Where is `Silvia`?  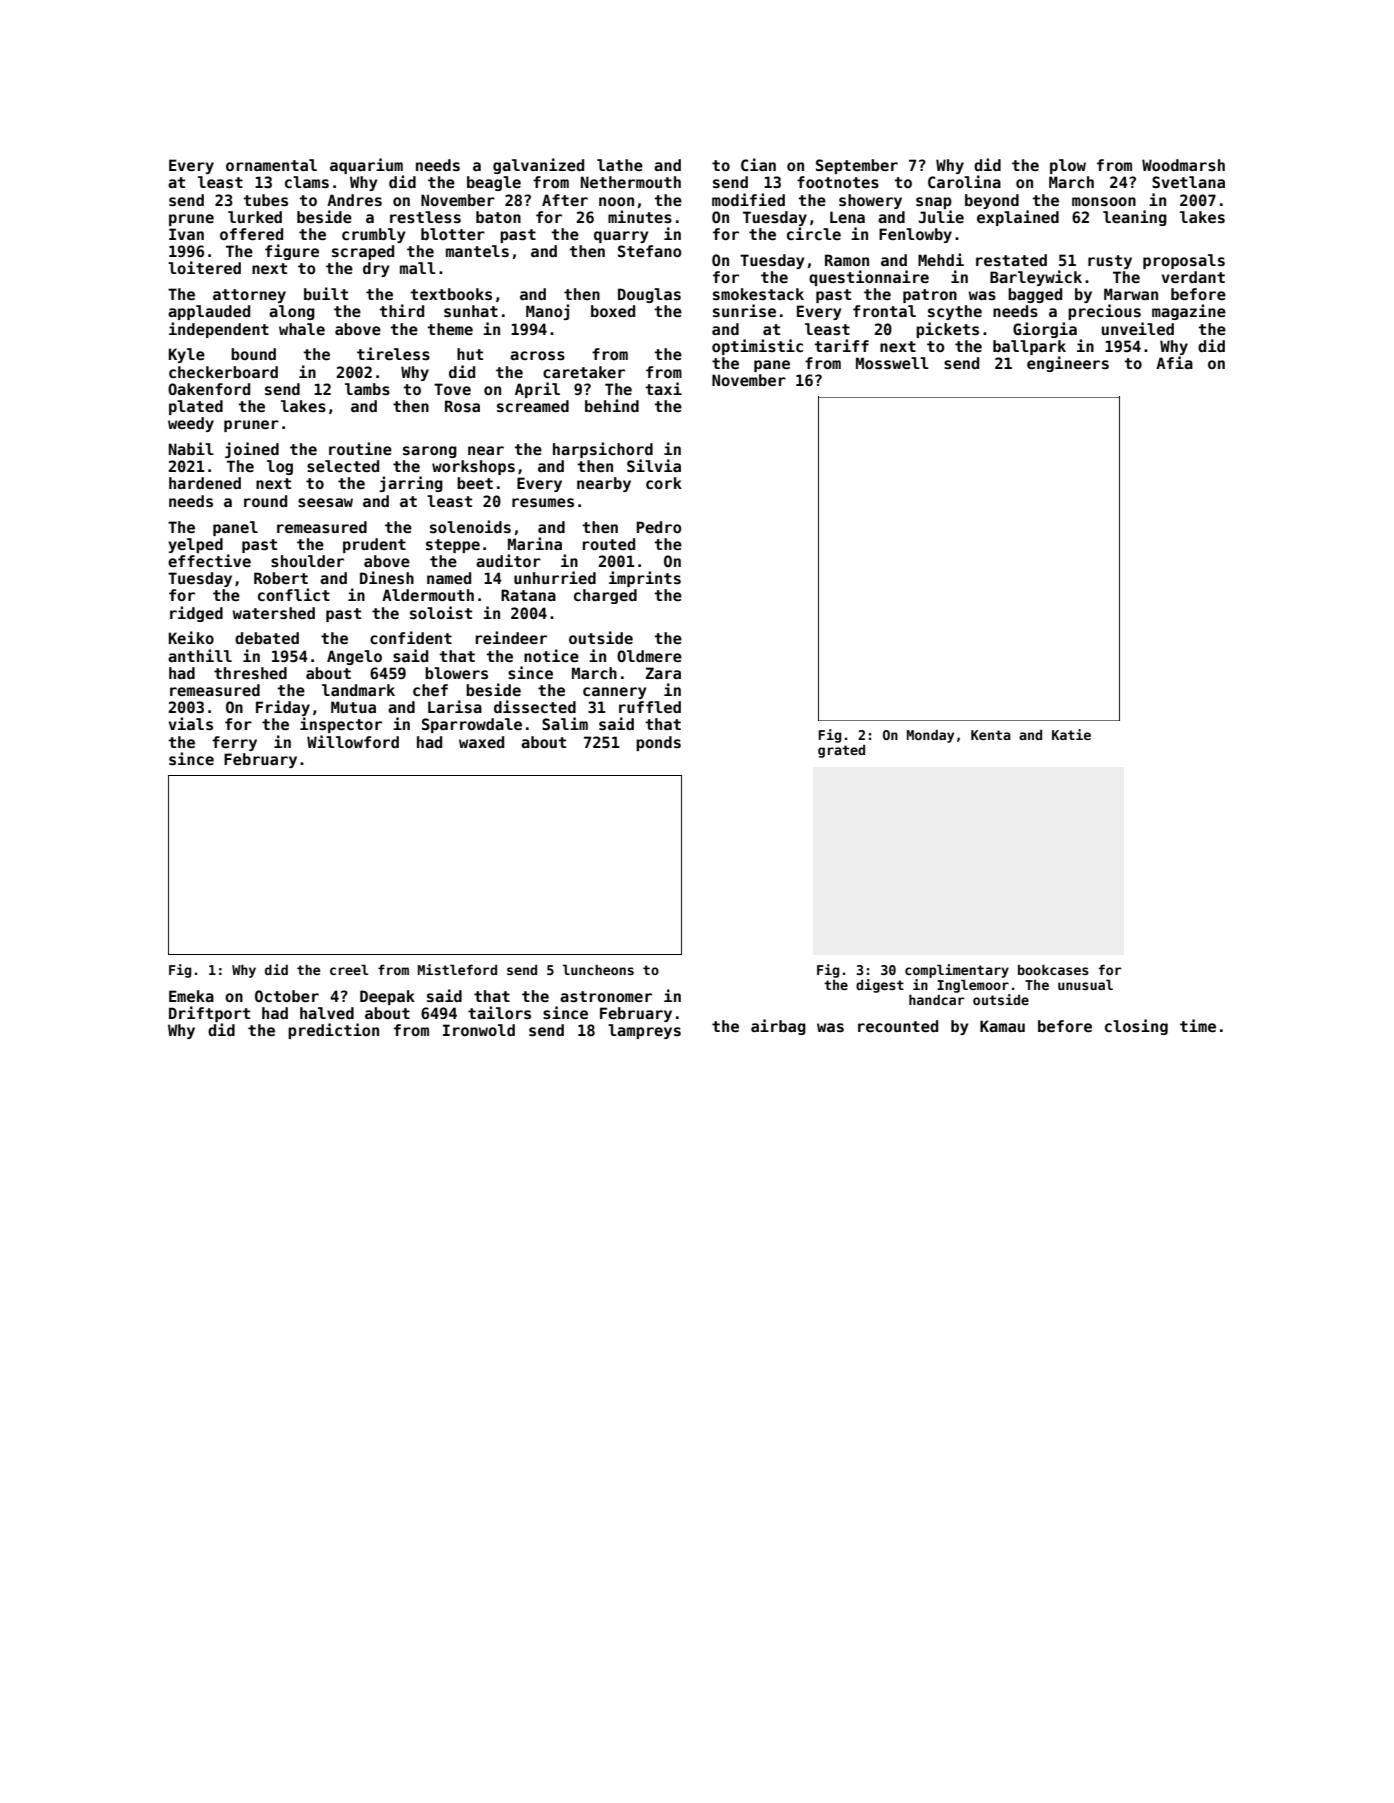
Silvia is located at coordinates (654, 465).
